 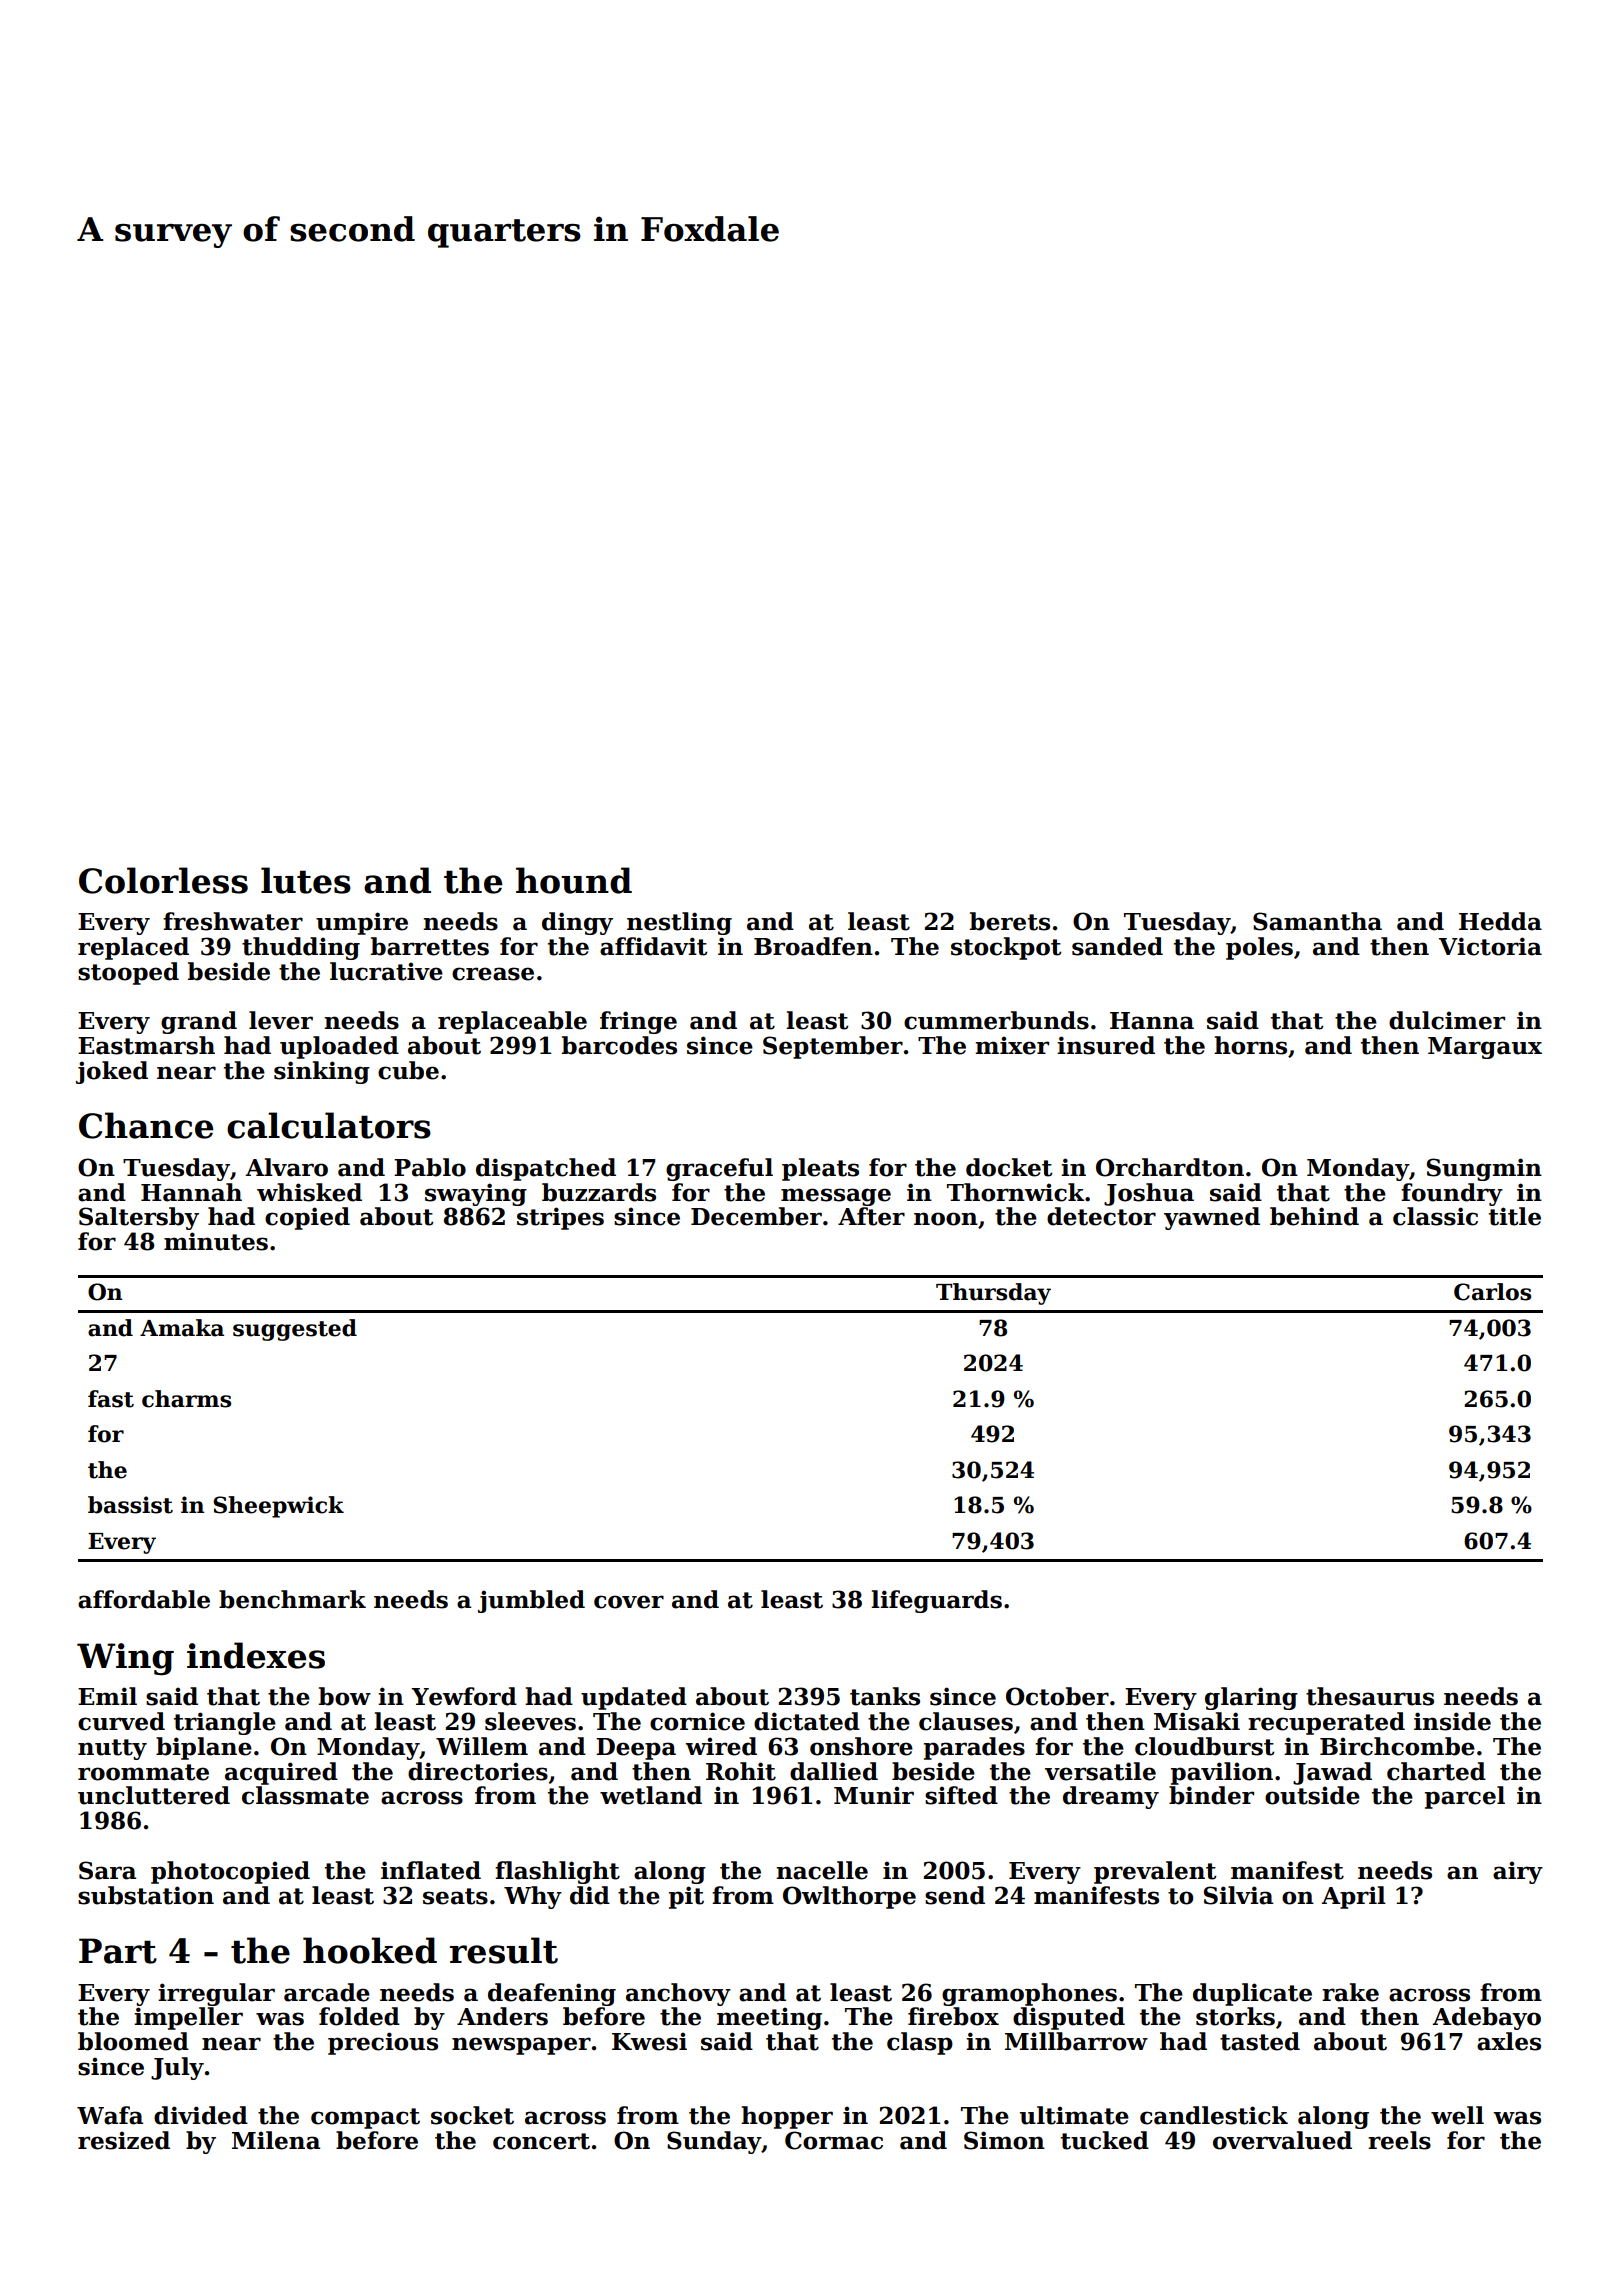 What do you see at coordinates (121, 1721) in the screenshot?
I see `curved` at bounding box center [121, 1721].
